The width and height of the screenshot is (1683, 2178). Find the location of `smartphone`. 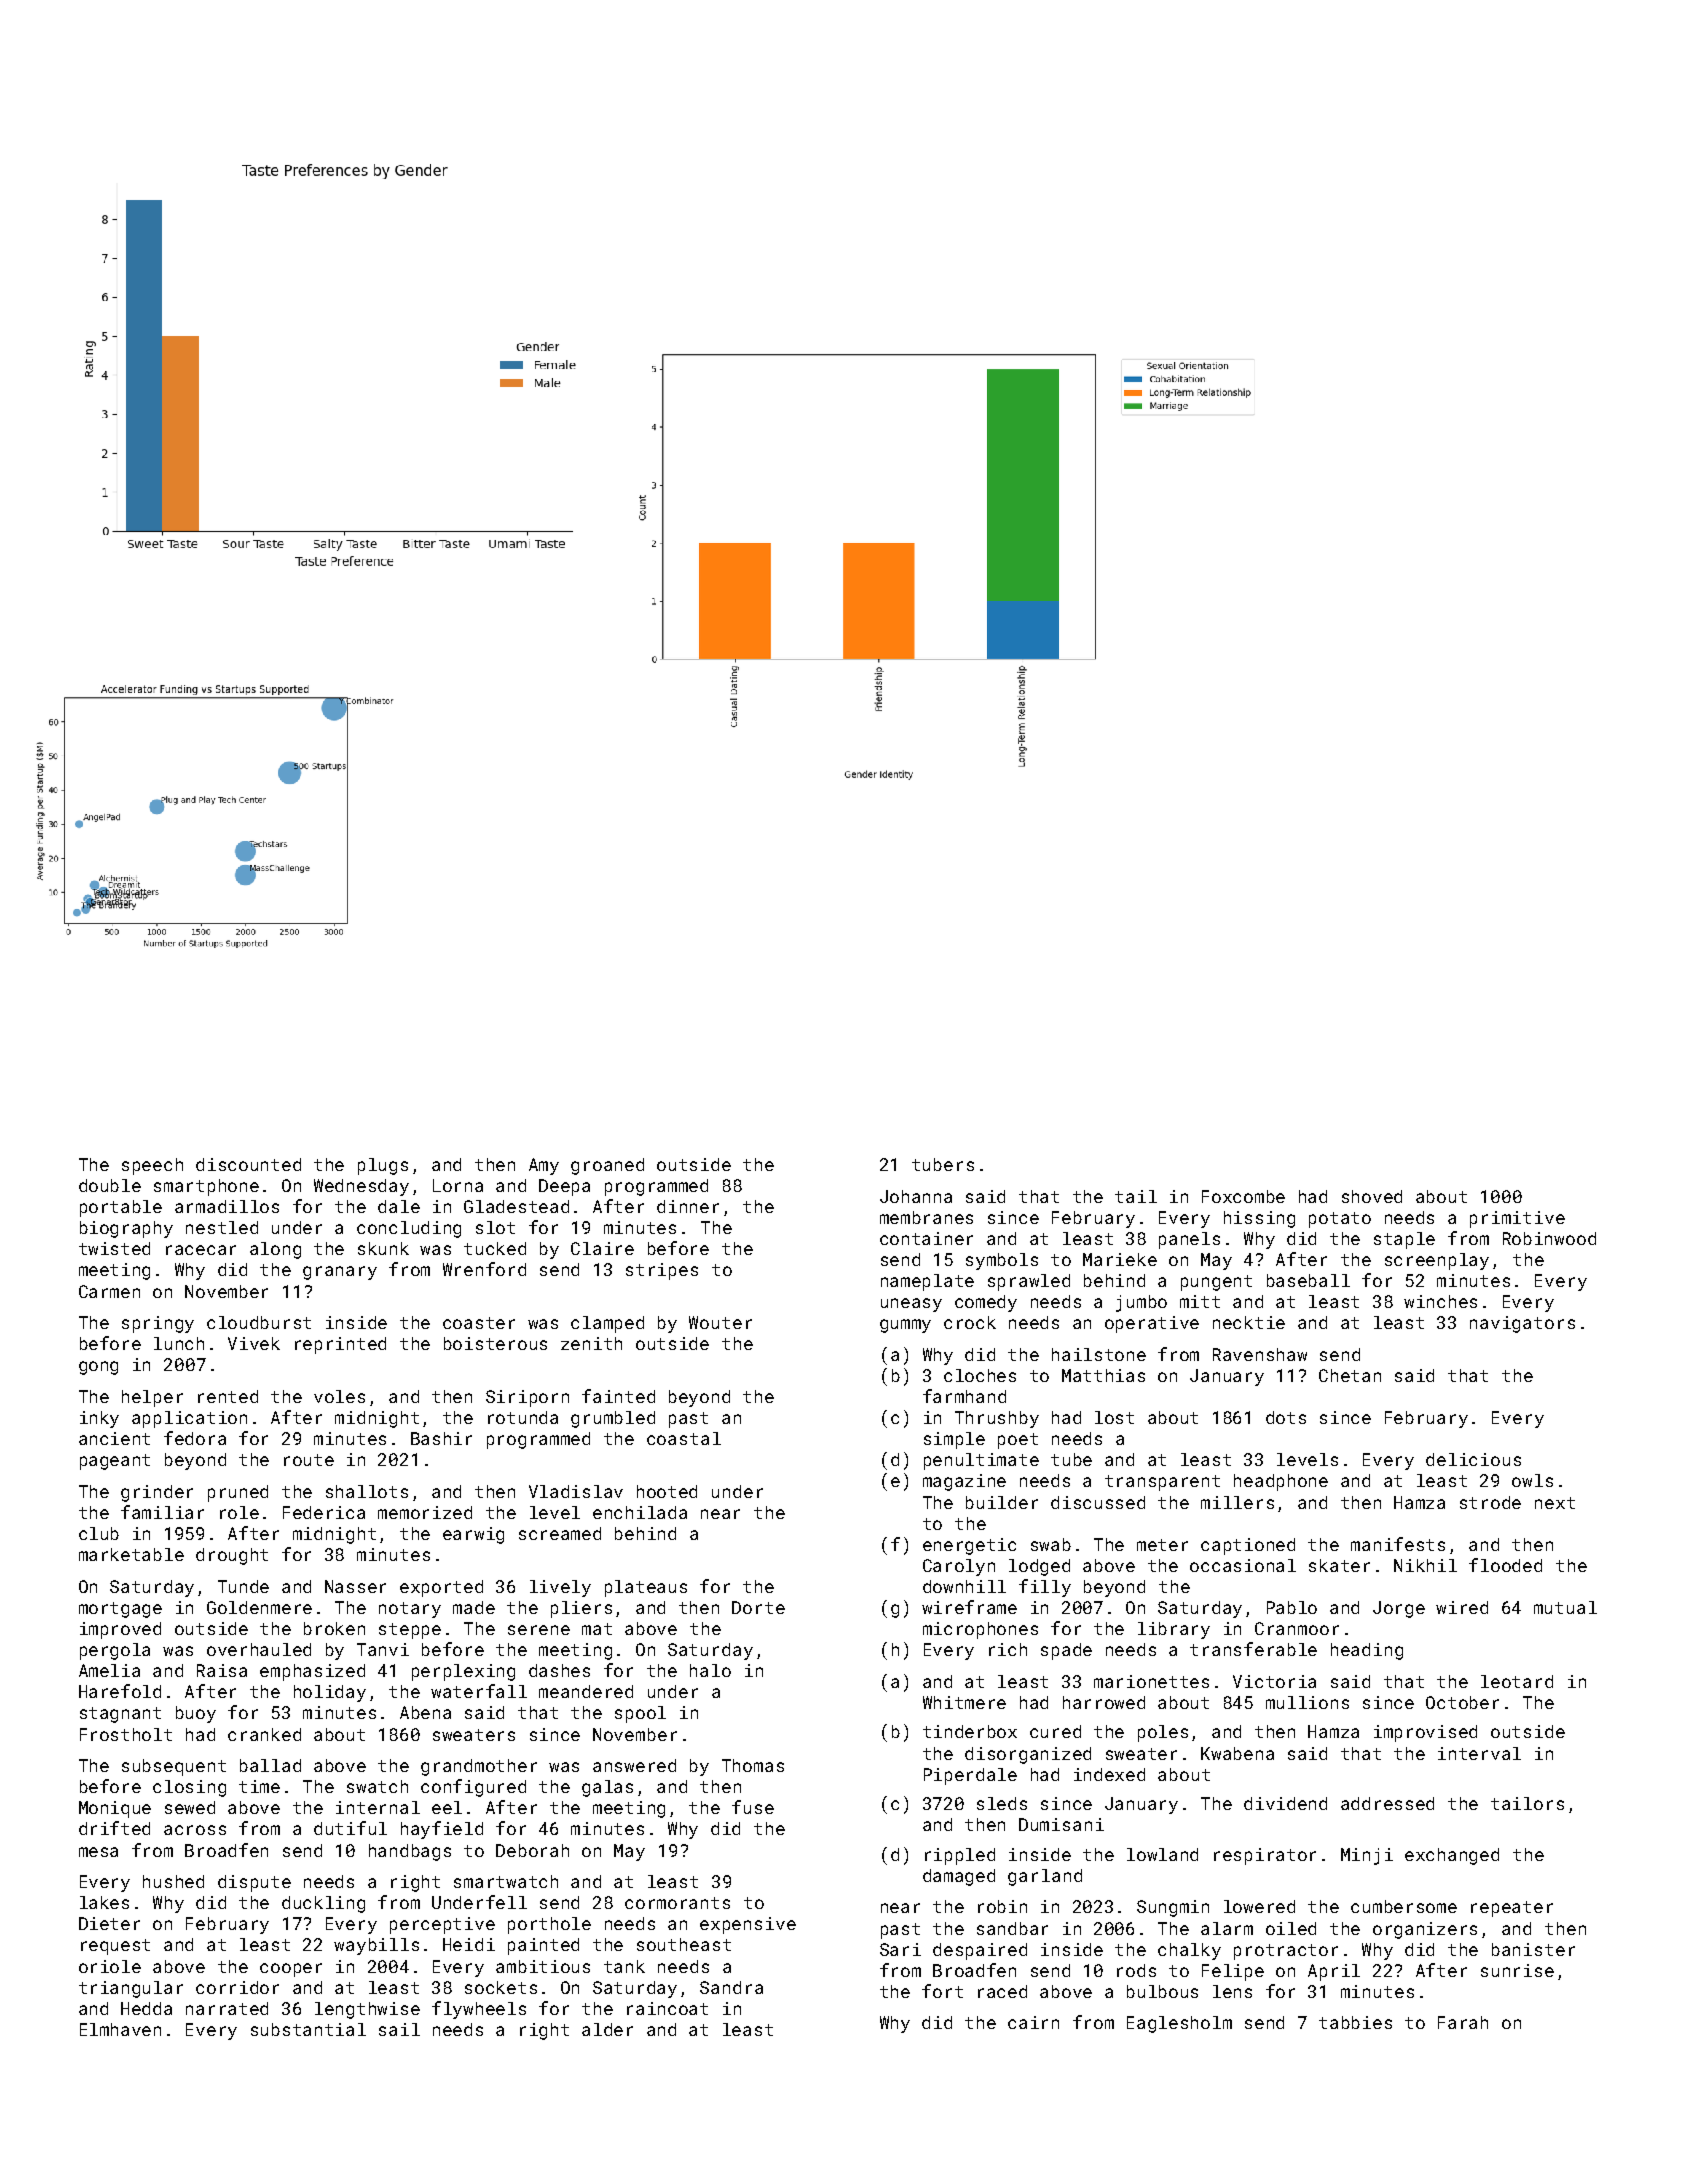

smartphone is located at coordinates (206, 1187).
